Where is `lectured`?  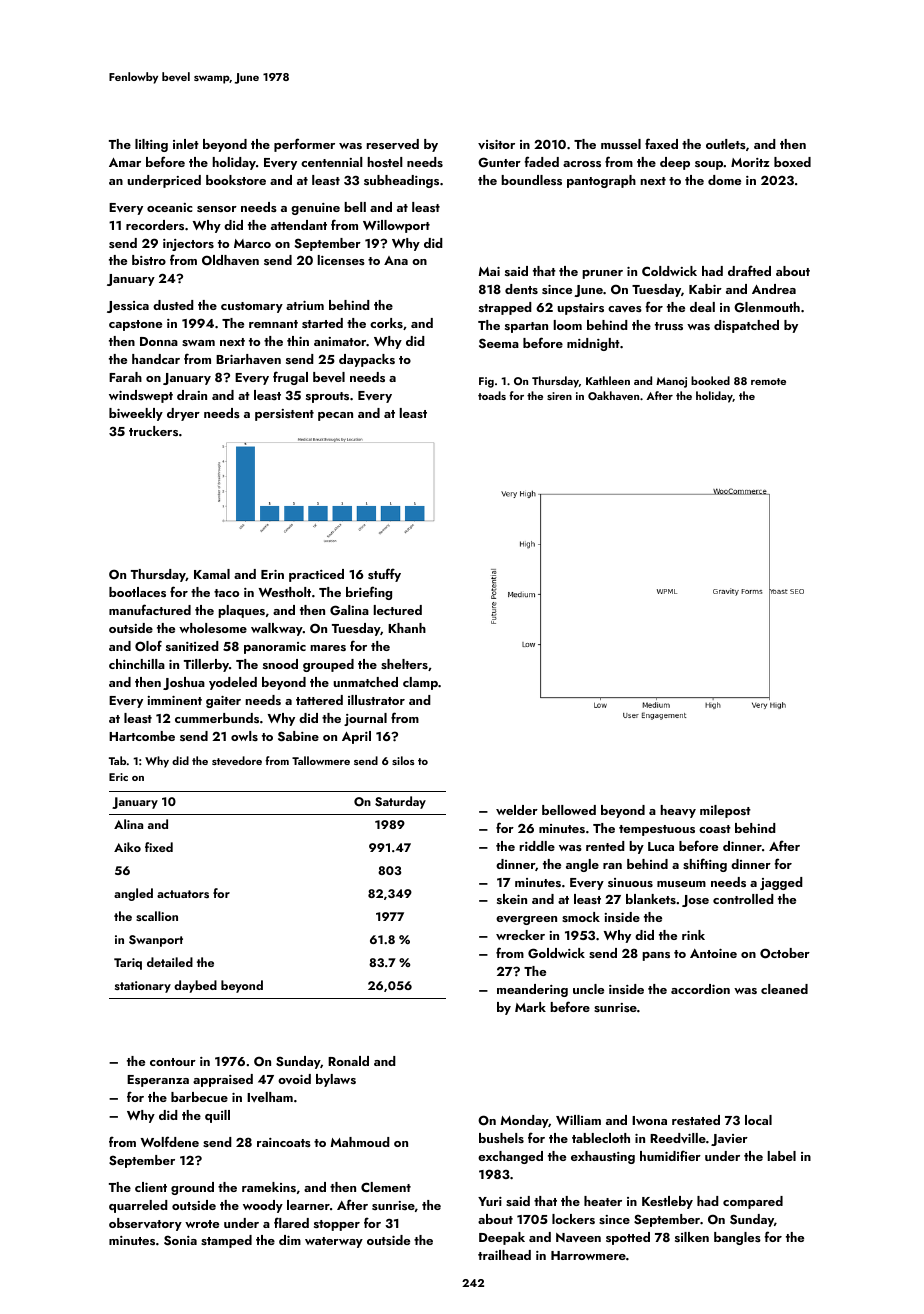 lectured is located at coordinates (398, 610).
